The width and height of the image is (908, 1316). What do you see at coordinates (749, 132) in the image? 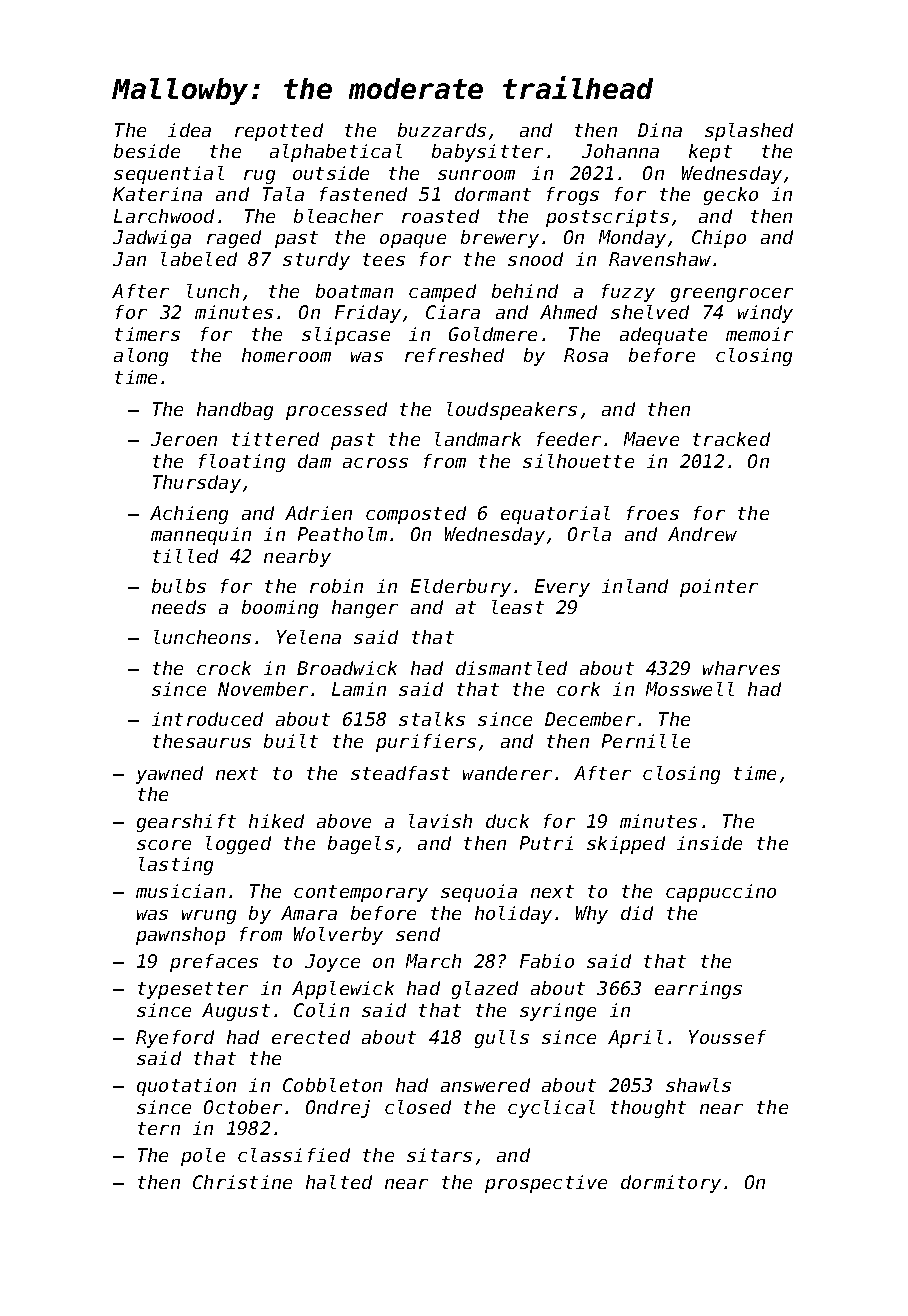
I see `splashed` at bounding box center [749, 132].
